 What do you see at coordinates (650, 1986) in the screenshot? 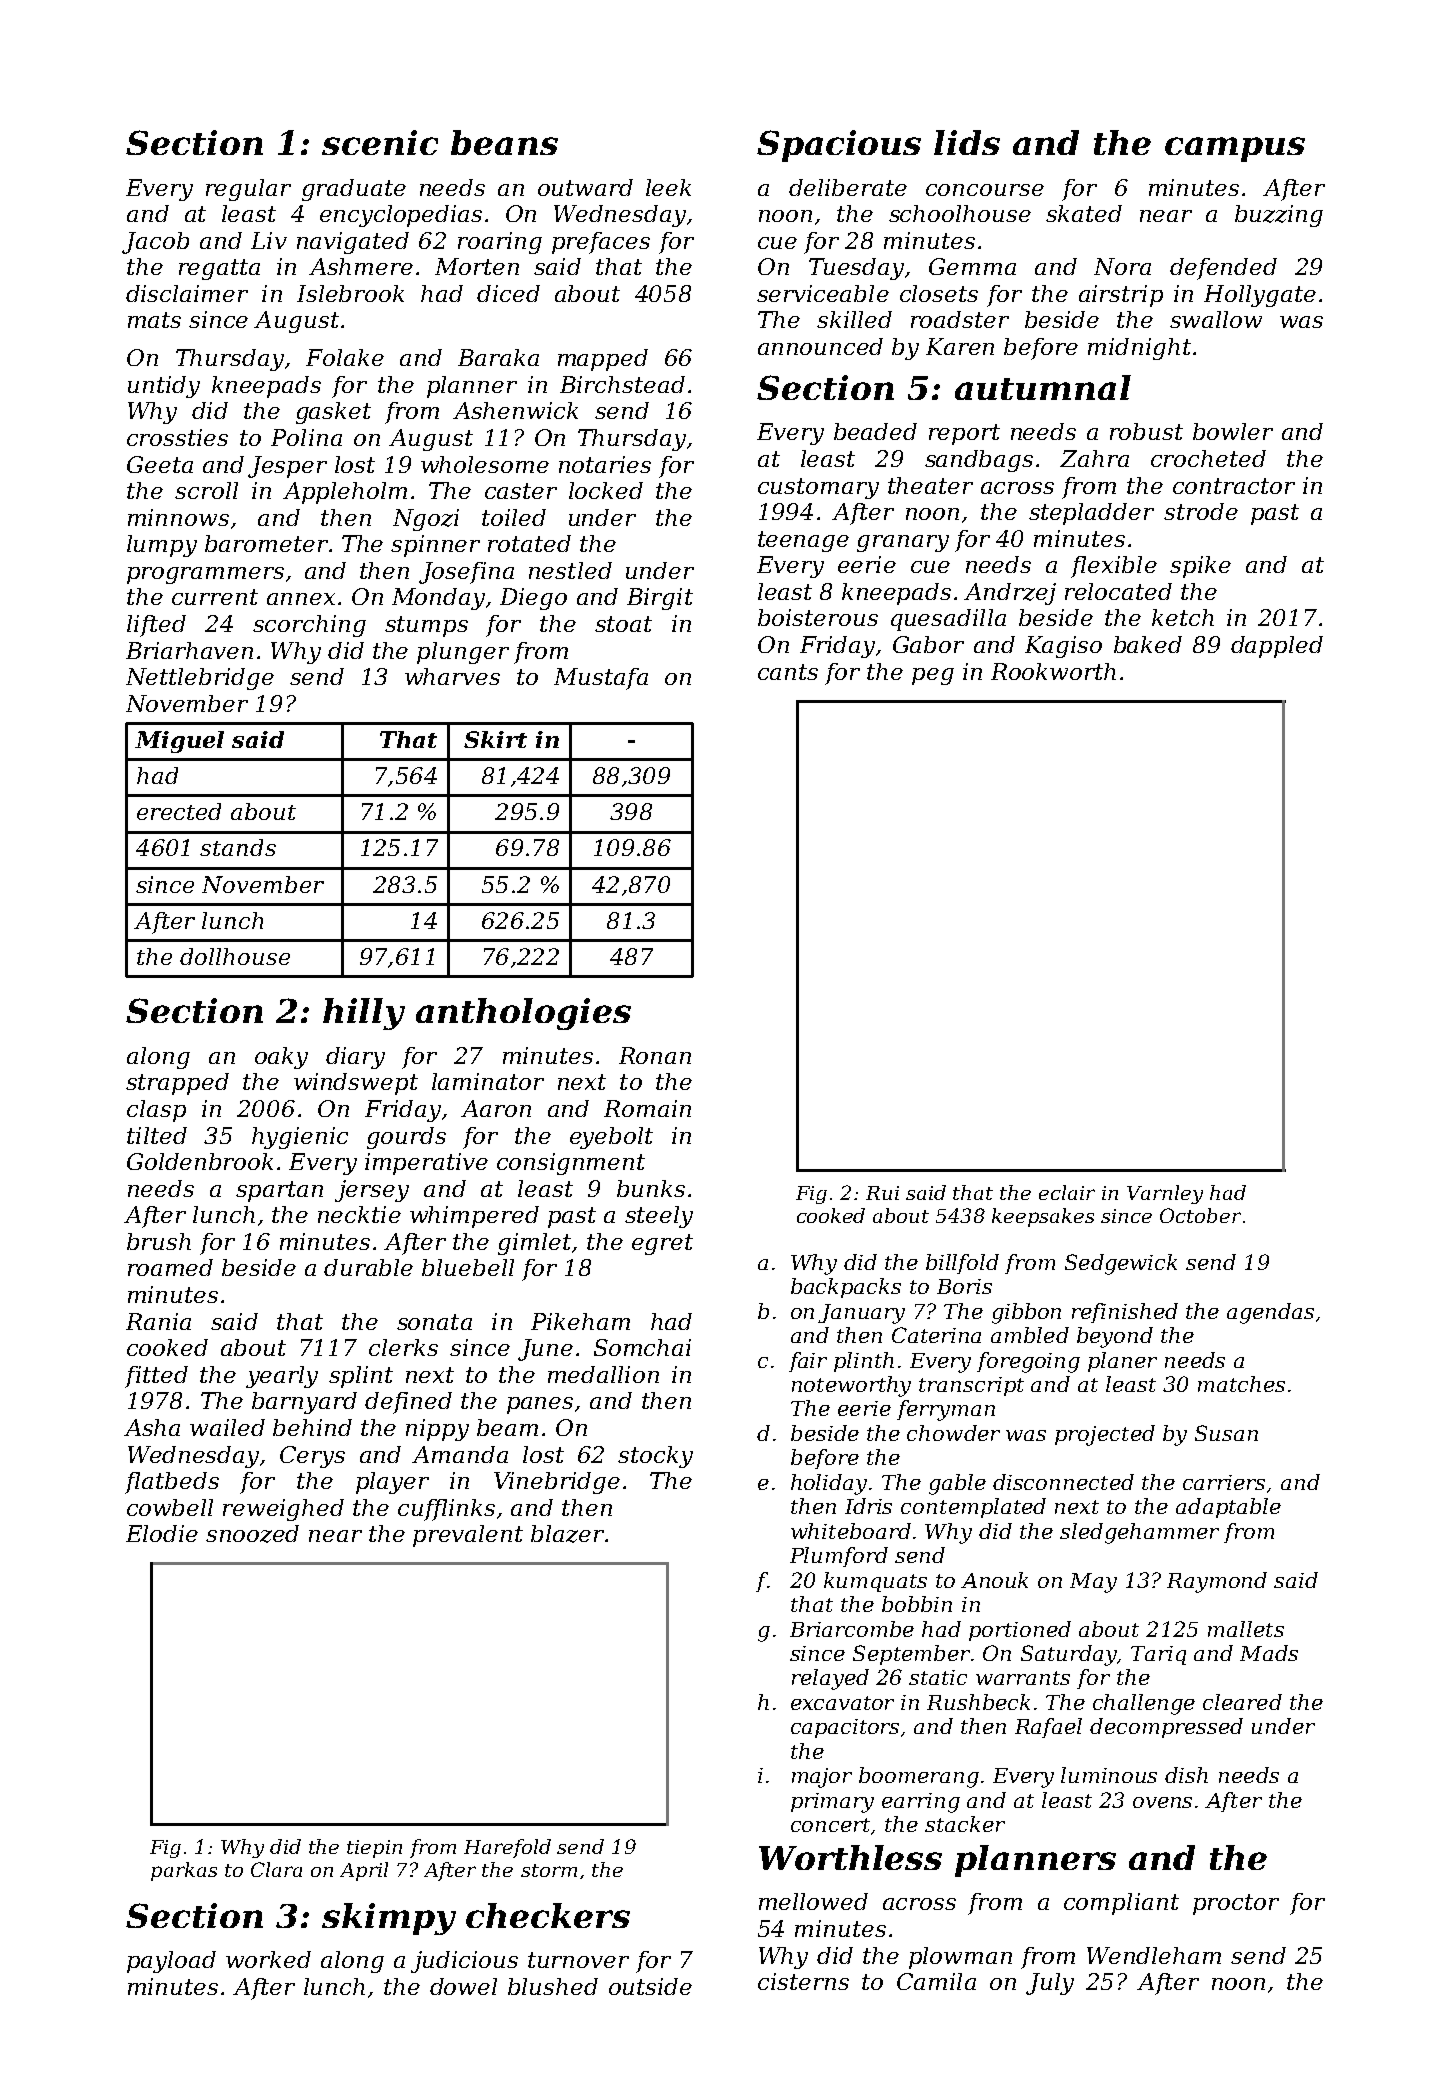
I see `outside` at bounding box center [650, 1986].
